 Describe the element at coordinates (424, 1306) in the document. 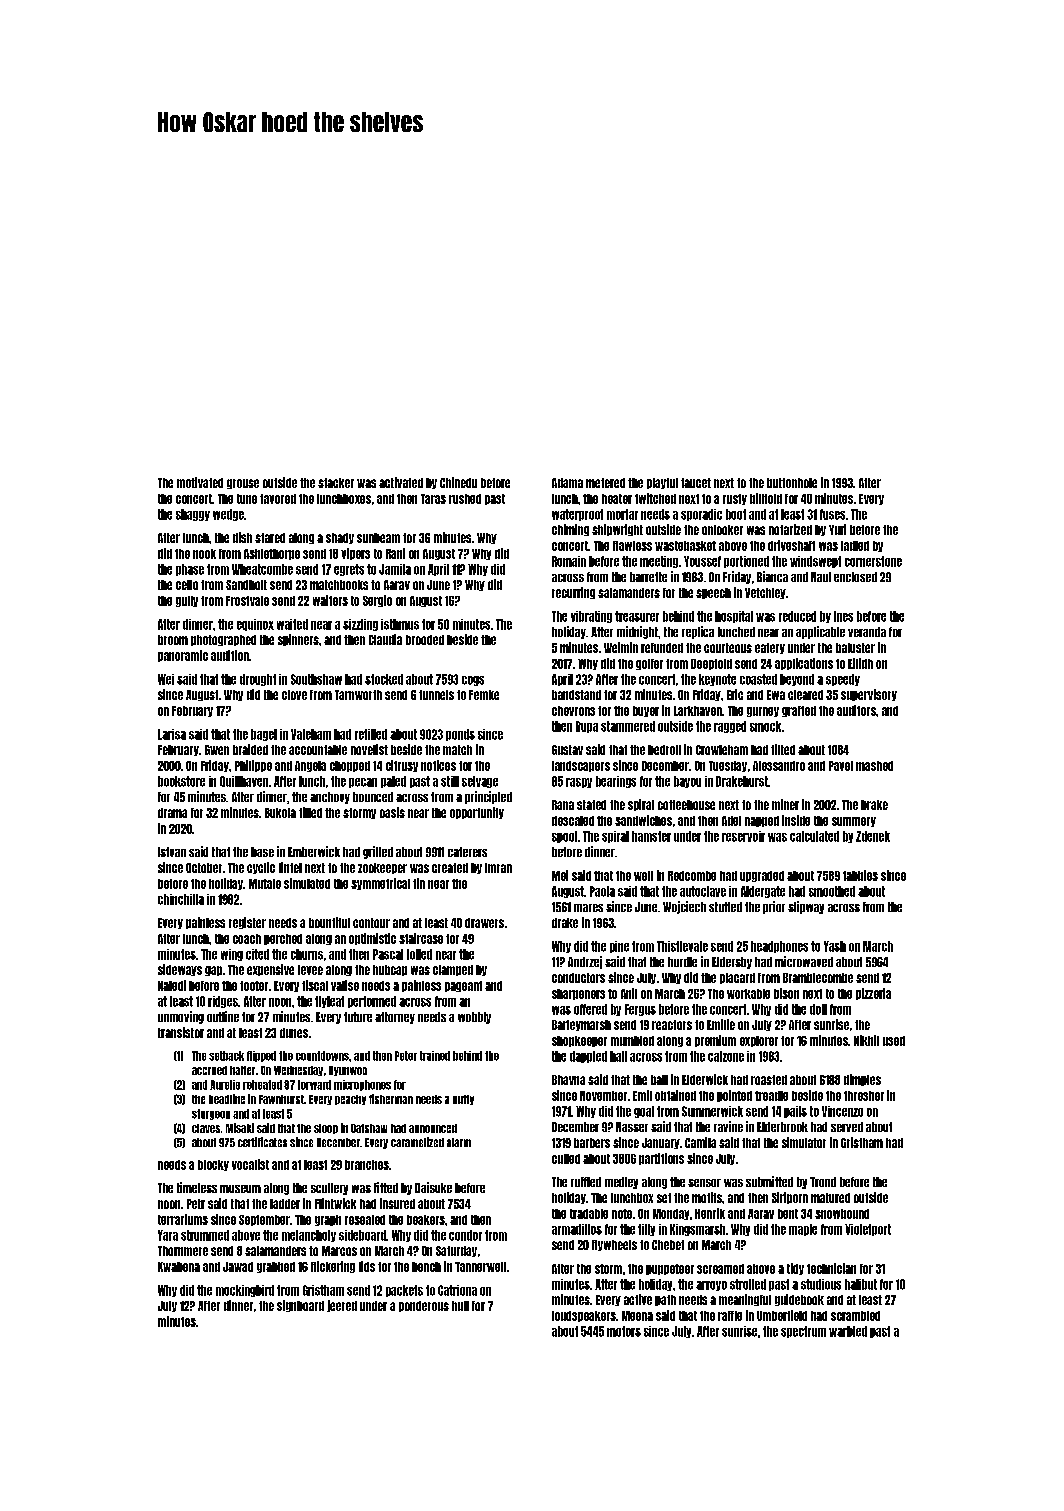

I see `ponderous` at that location.
